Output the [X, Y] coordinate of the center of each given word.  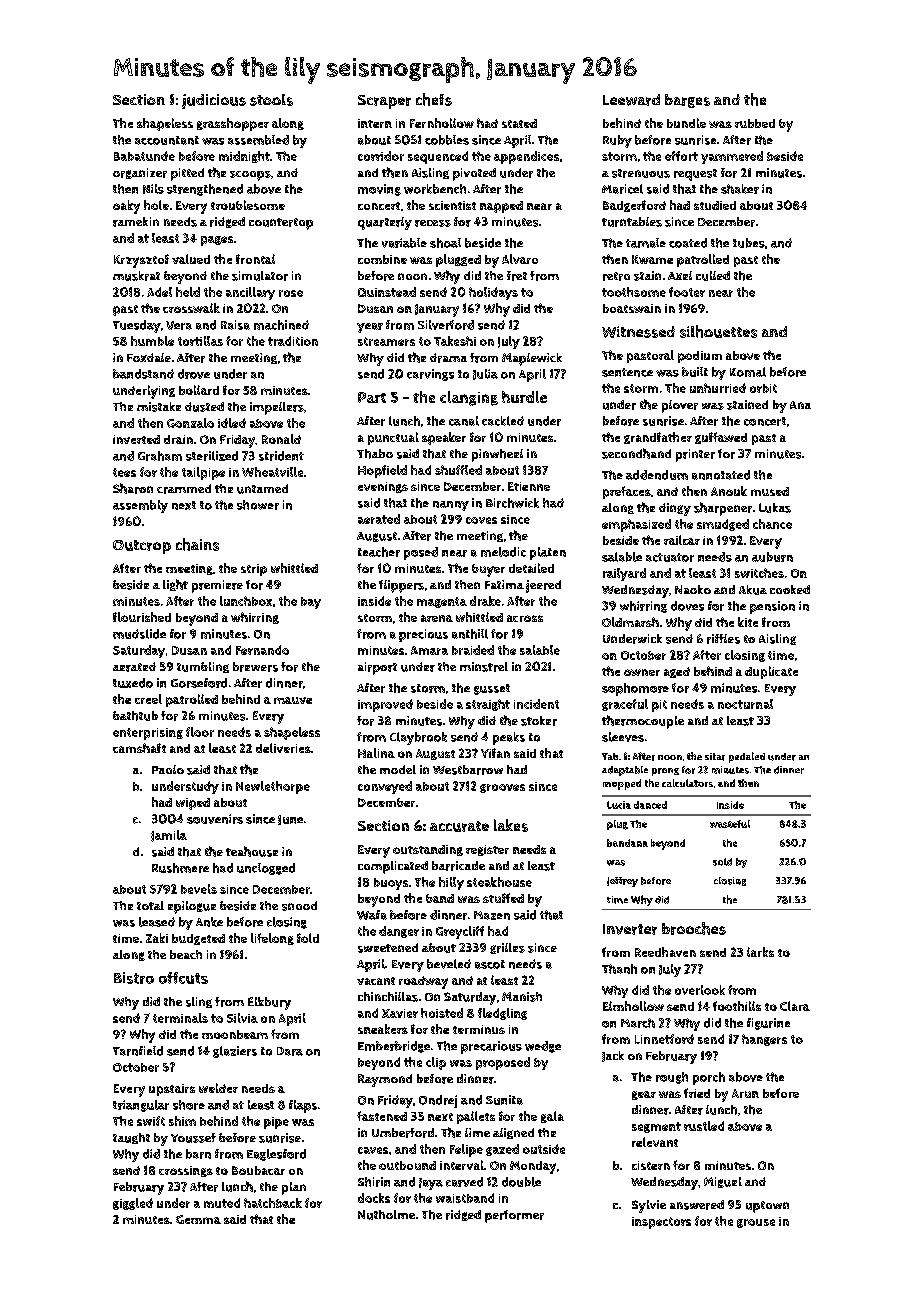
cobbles [447, 140]
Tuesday [137, 326]
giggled [133, 1204]
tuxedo [133, 683]
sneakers [383, 1029]
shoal [445, 243]
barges [687, 101]
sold [722, 862]
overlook [700, 990]
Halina [376, 753]
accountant [167, 140]
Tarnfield [138, 1051]
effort [681, 156]
